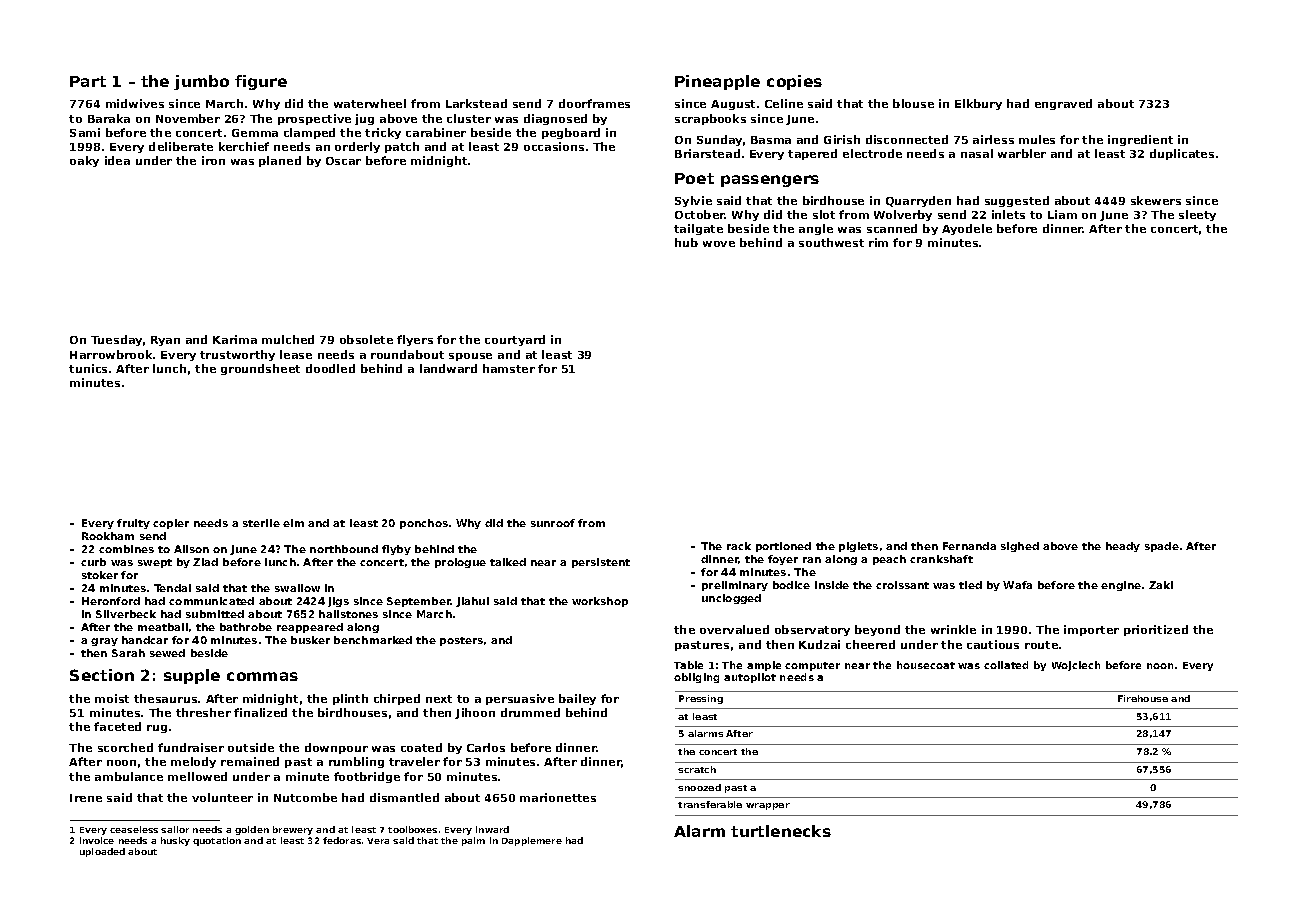 This screenshot has width=1308, height=924. What do you see at coordinates (768, 806) in the screenshot?
I see `wrapper` at bounding box center [768, 806].
